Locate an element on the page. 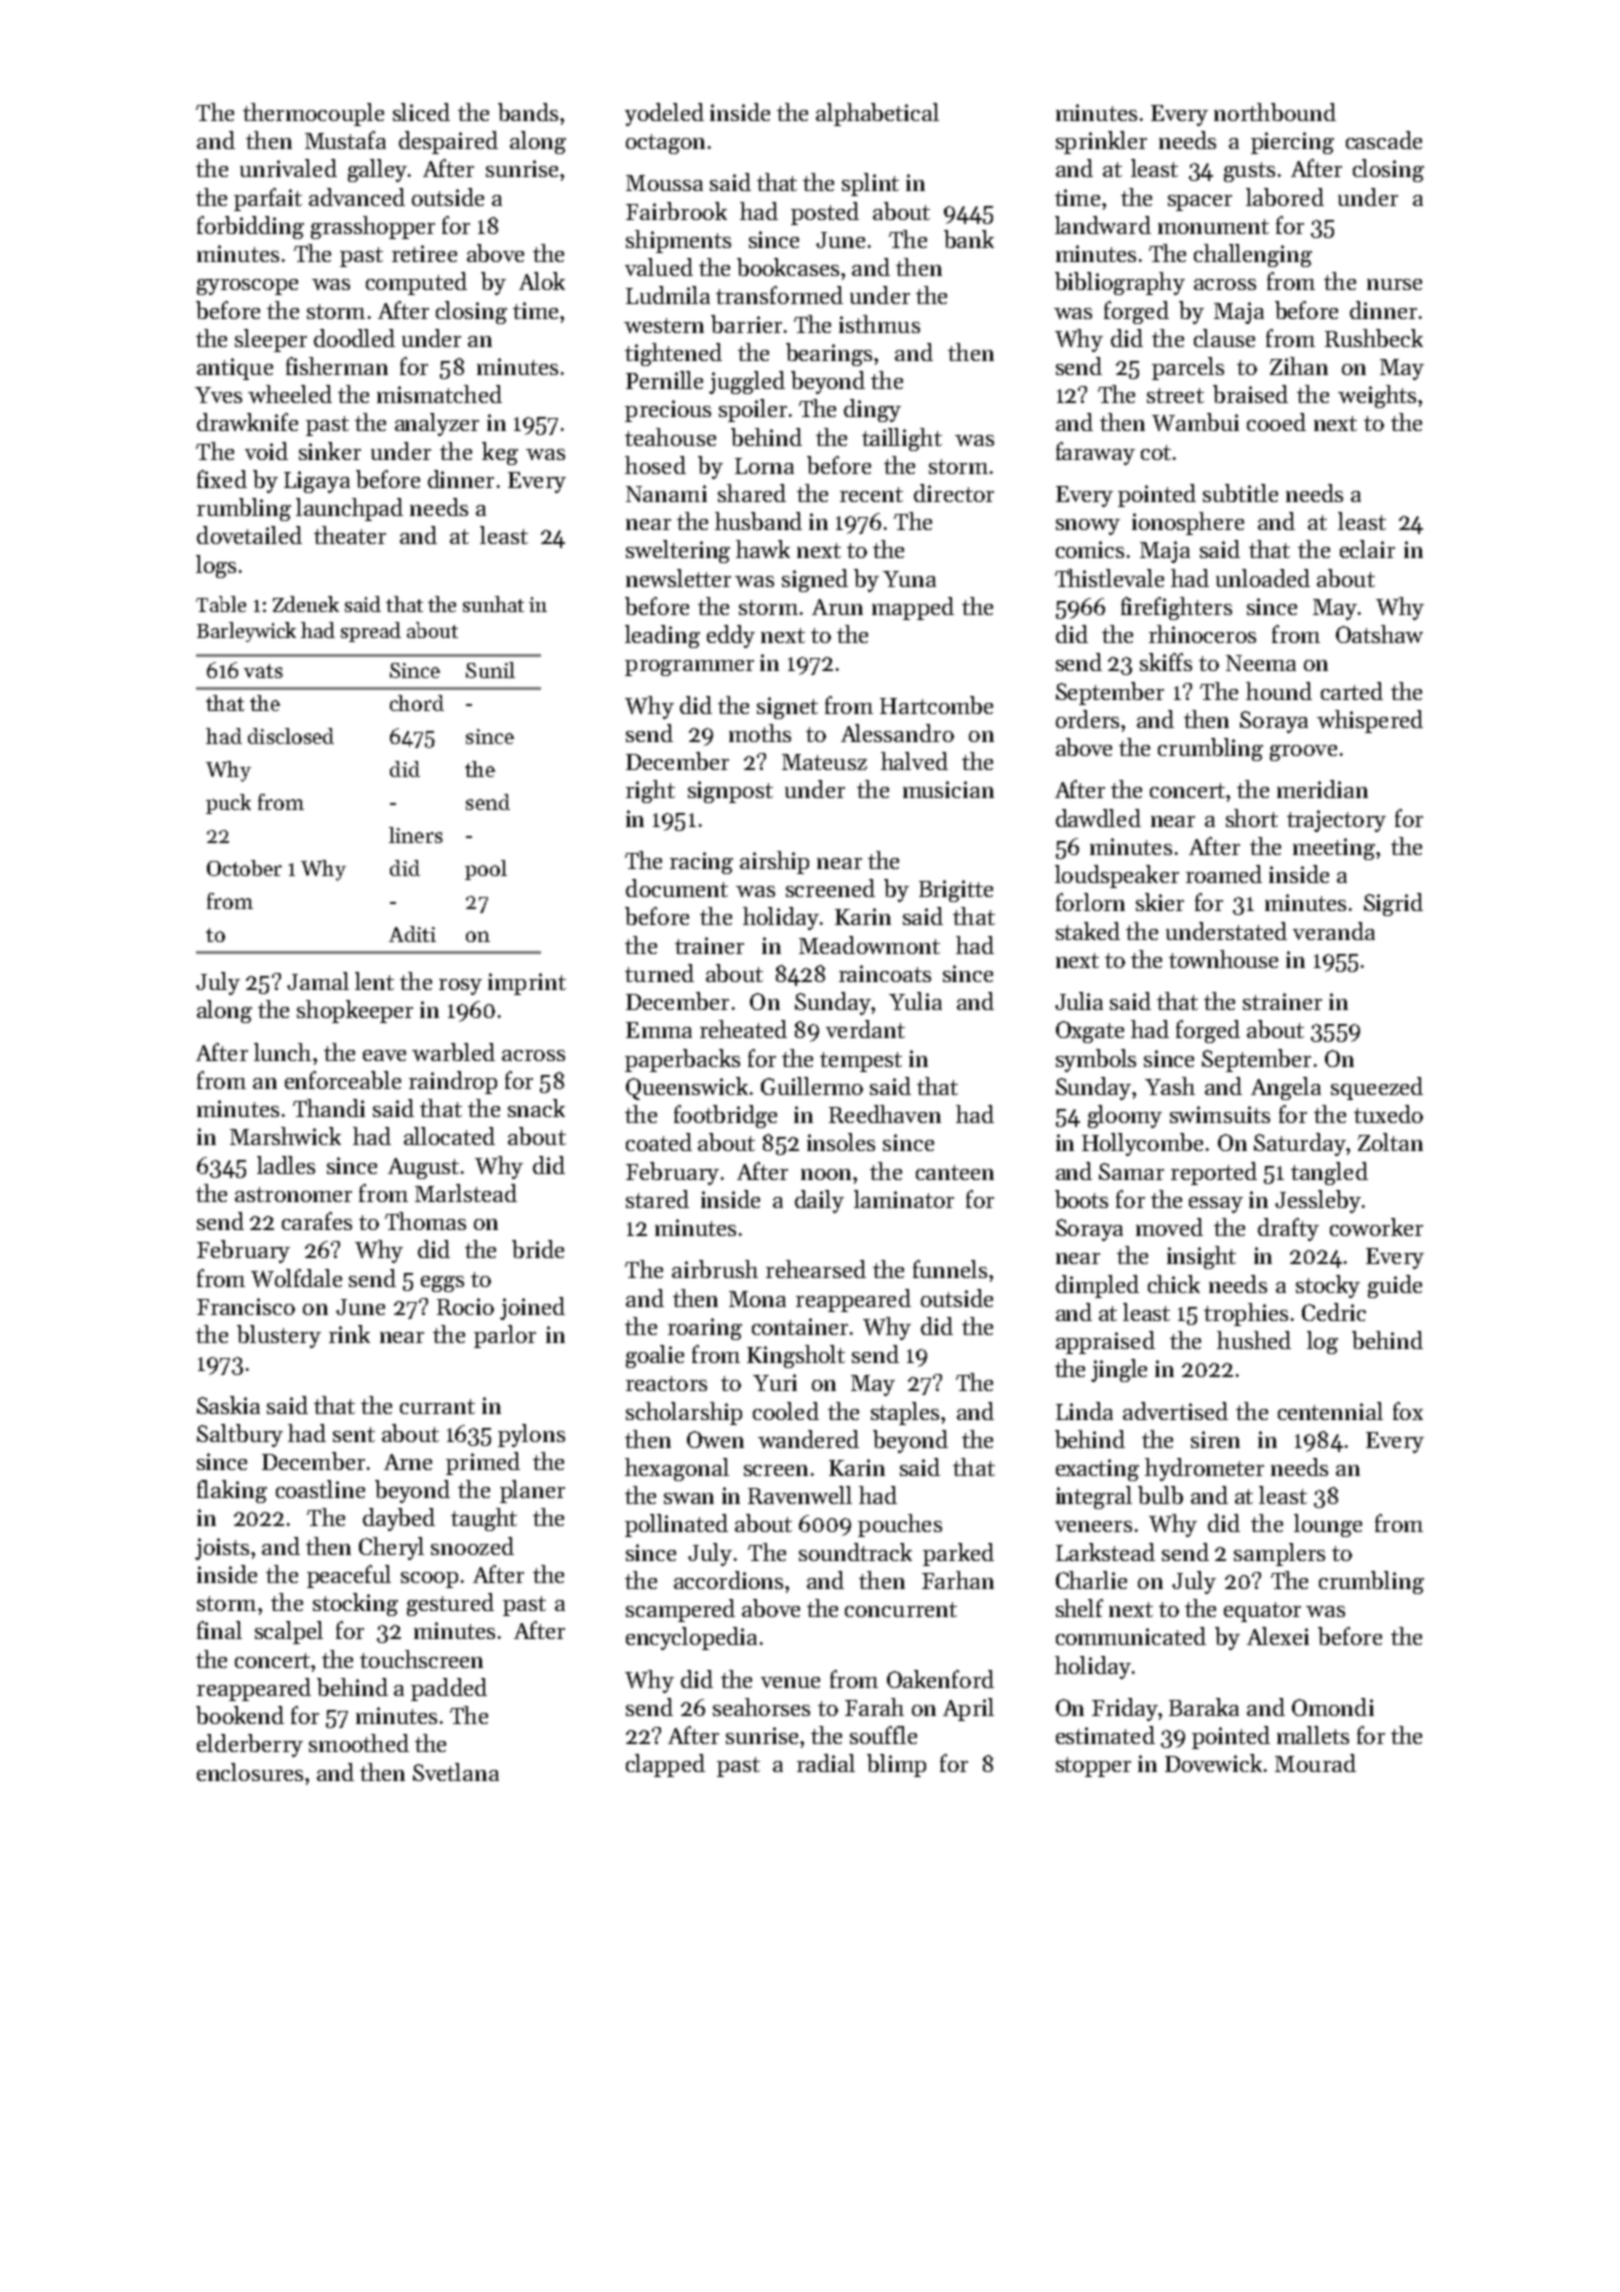 The image size is (1620, 2292). elderberry is located at coordinates (250, 1745).
